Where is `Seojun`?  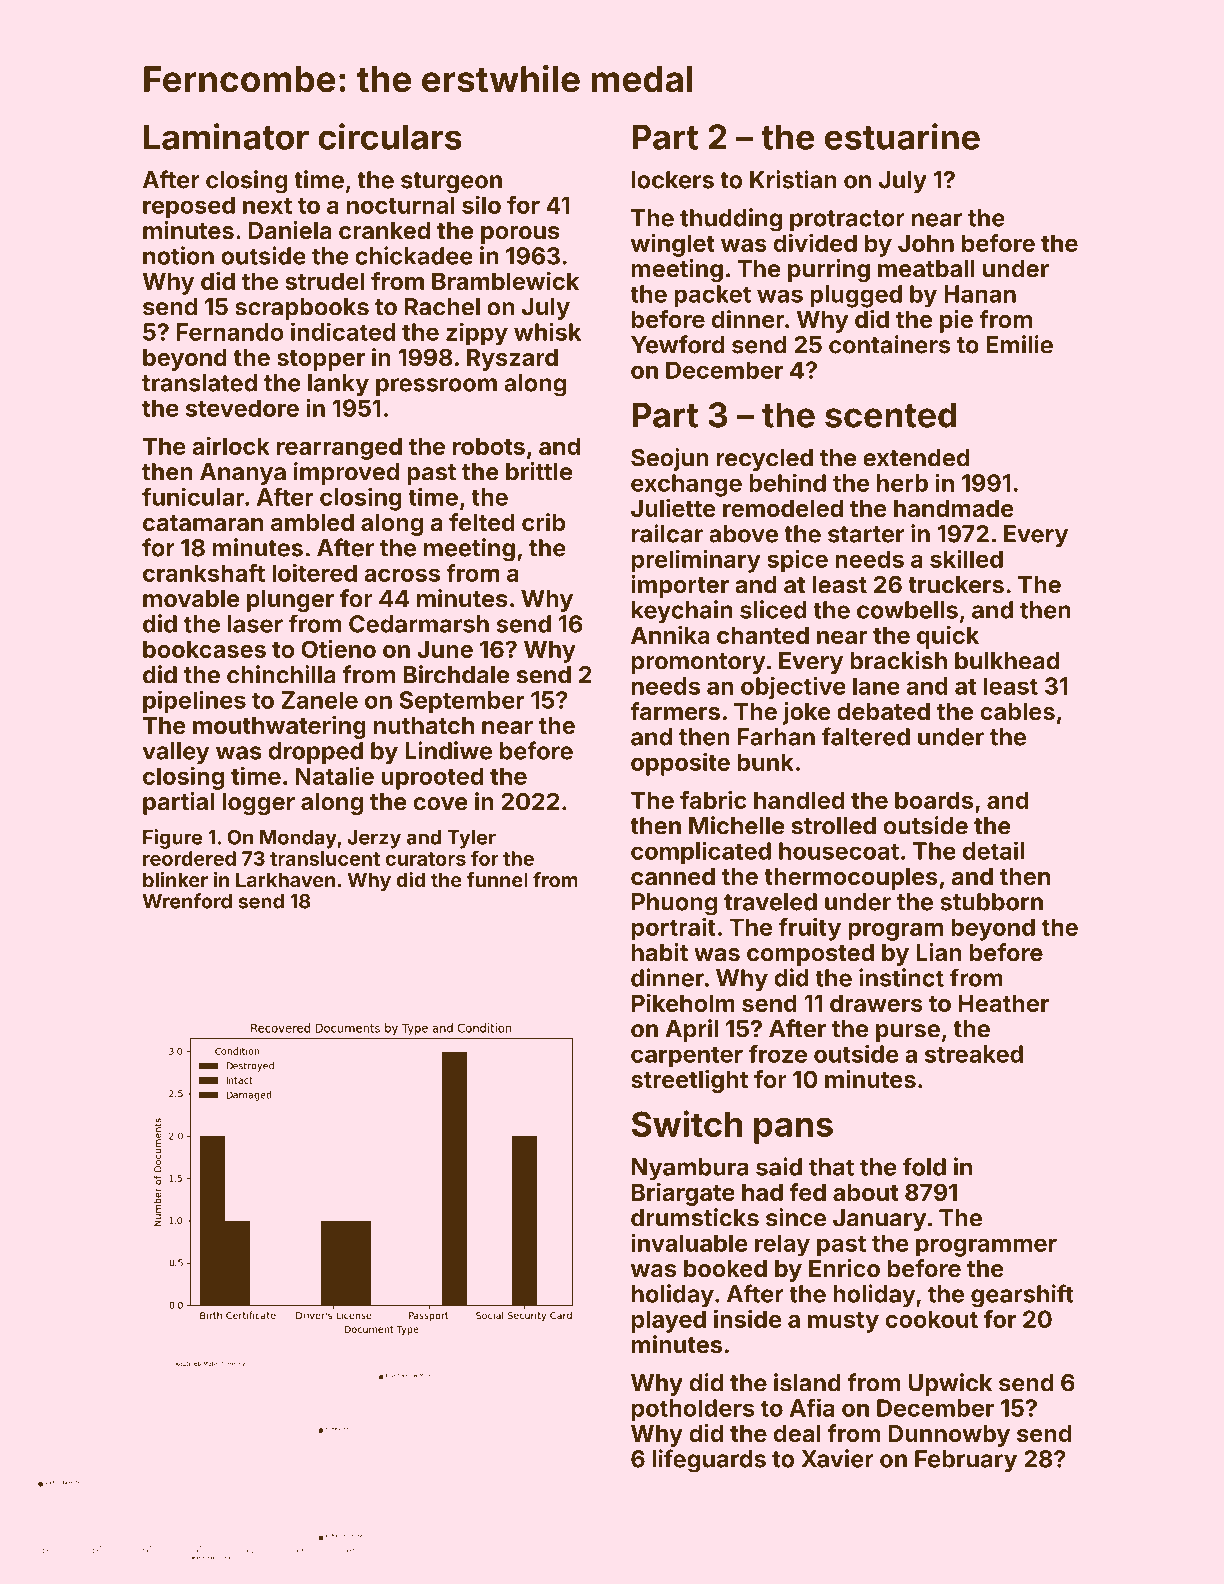
Seojun is located at coordinates (669, 459).
